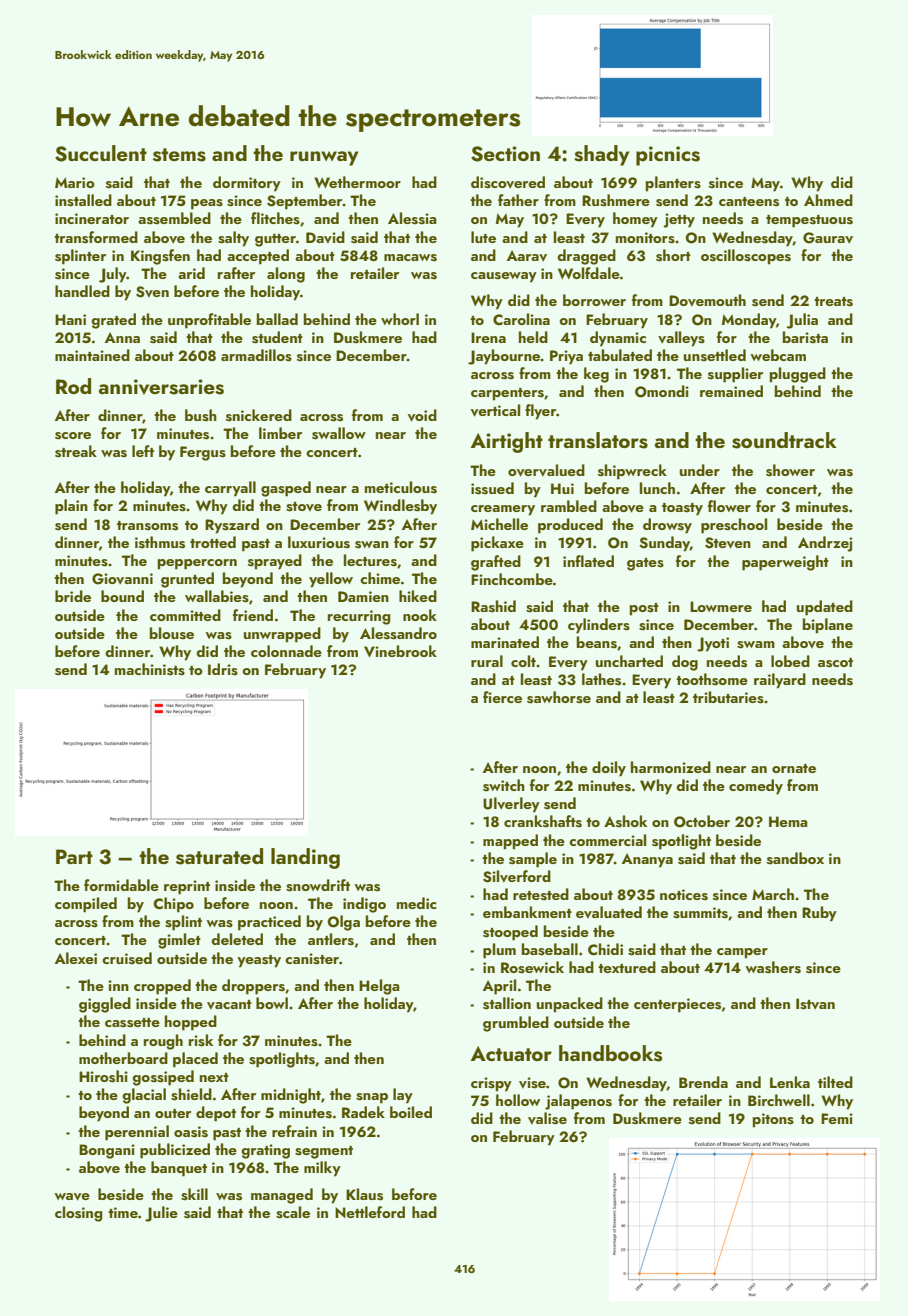  What do you see at coordinates (505, 154) in the image?
I see `Section` at bounding box center [505, 154].
